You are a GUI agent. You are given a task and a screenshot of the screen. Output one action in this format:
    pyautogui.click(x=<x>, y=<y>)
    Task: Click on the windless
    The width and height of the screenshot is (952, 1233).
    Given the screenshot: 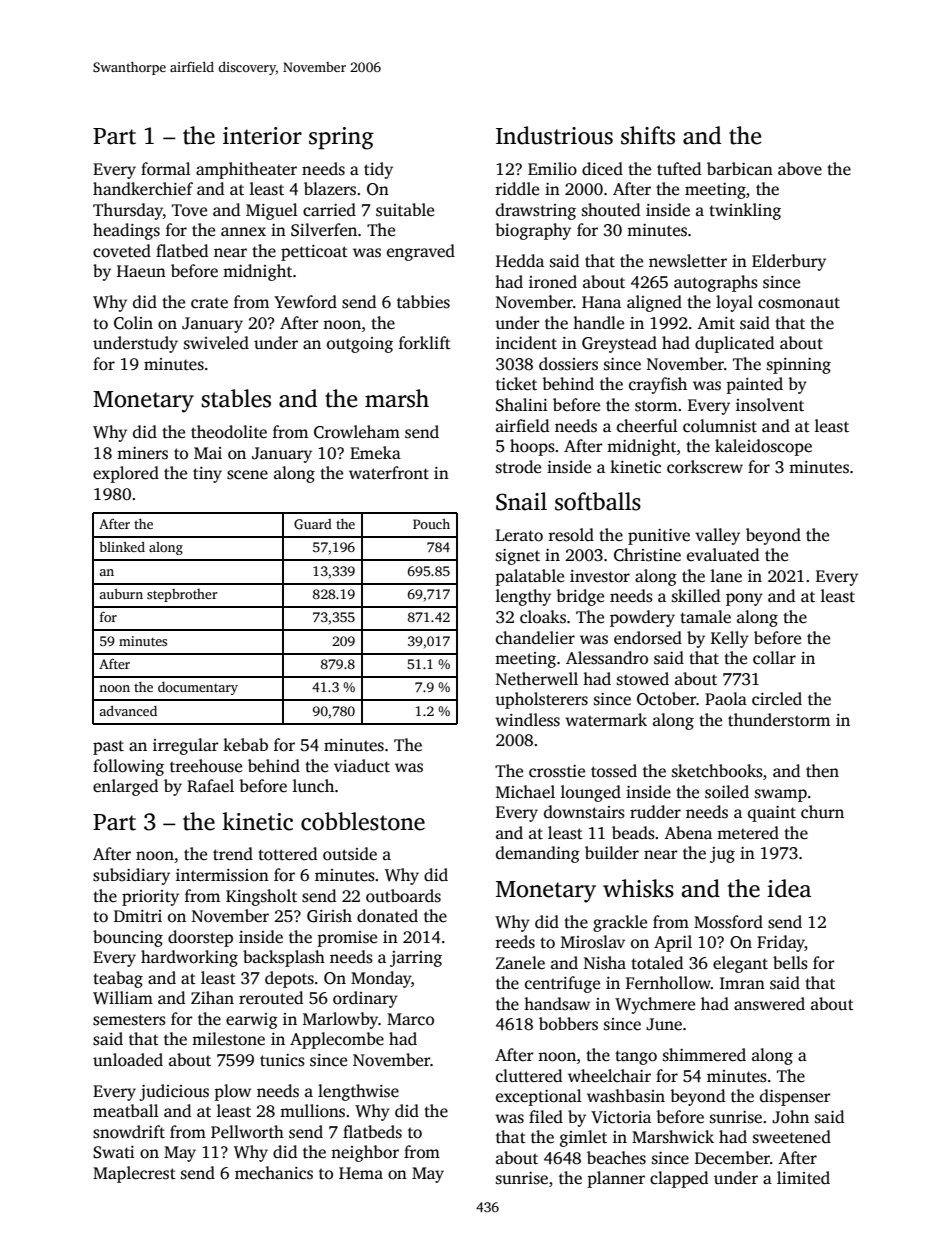 What is the action you would take?
    pyautogui.click(x=527, y=720)
